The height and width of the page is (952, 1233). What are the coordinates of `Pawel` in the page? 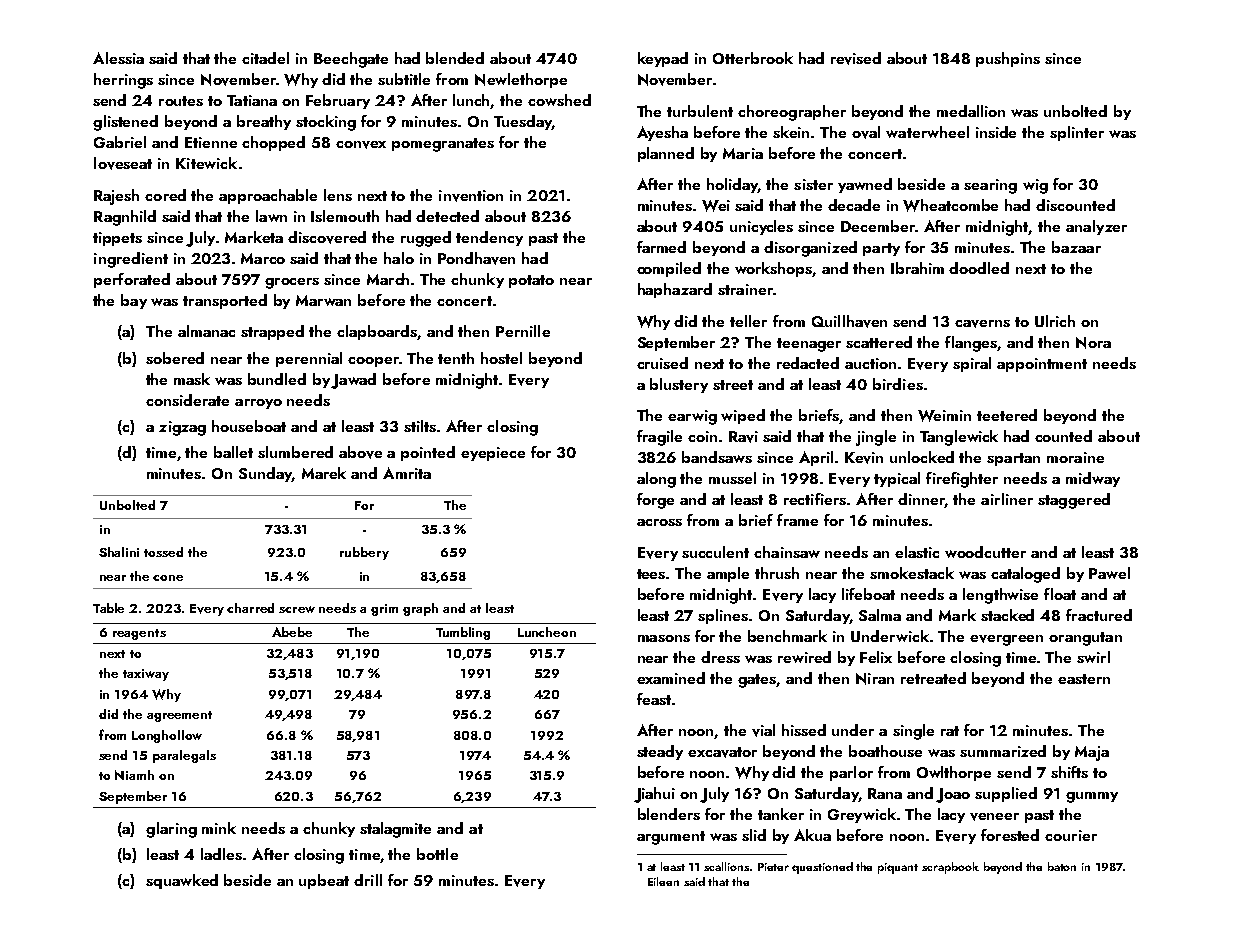 It's located at (1109, 573).
